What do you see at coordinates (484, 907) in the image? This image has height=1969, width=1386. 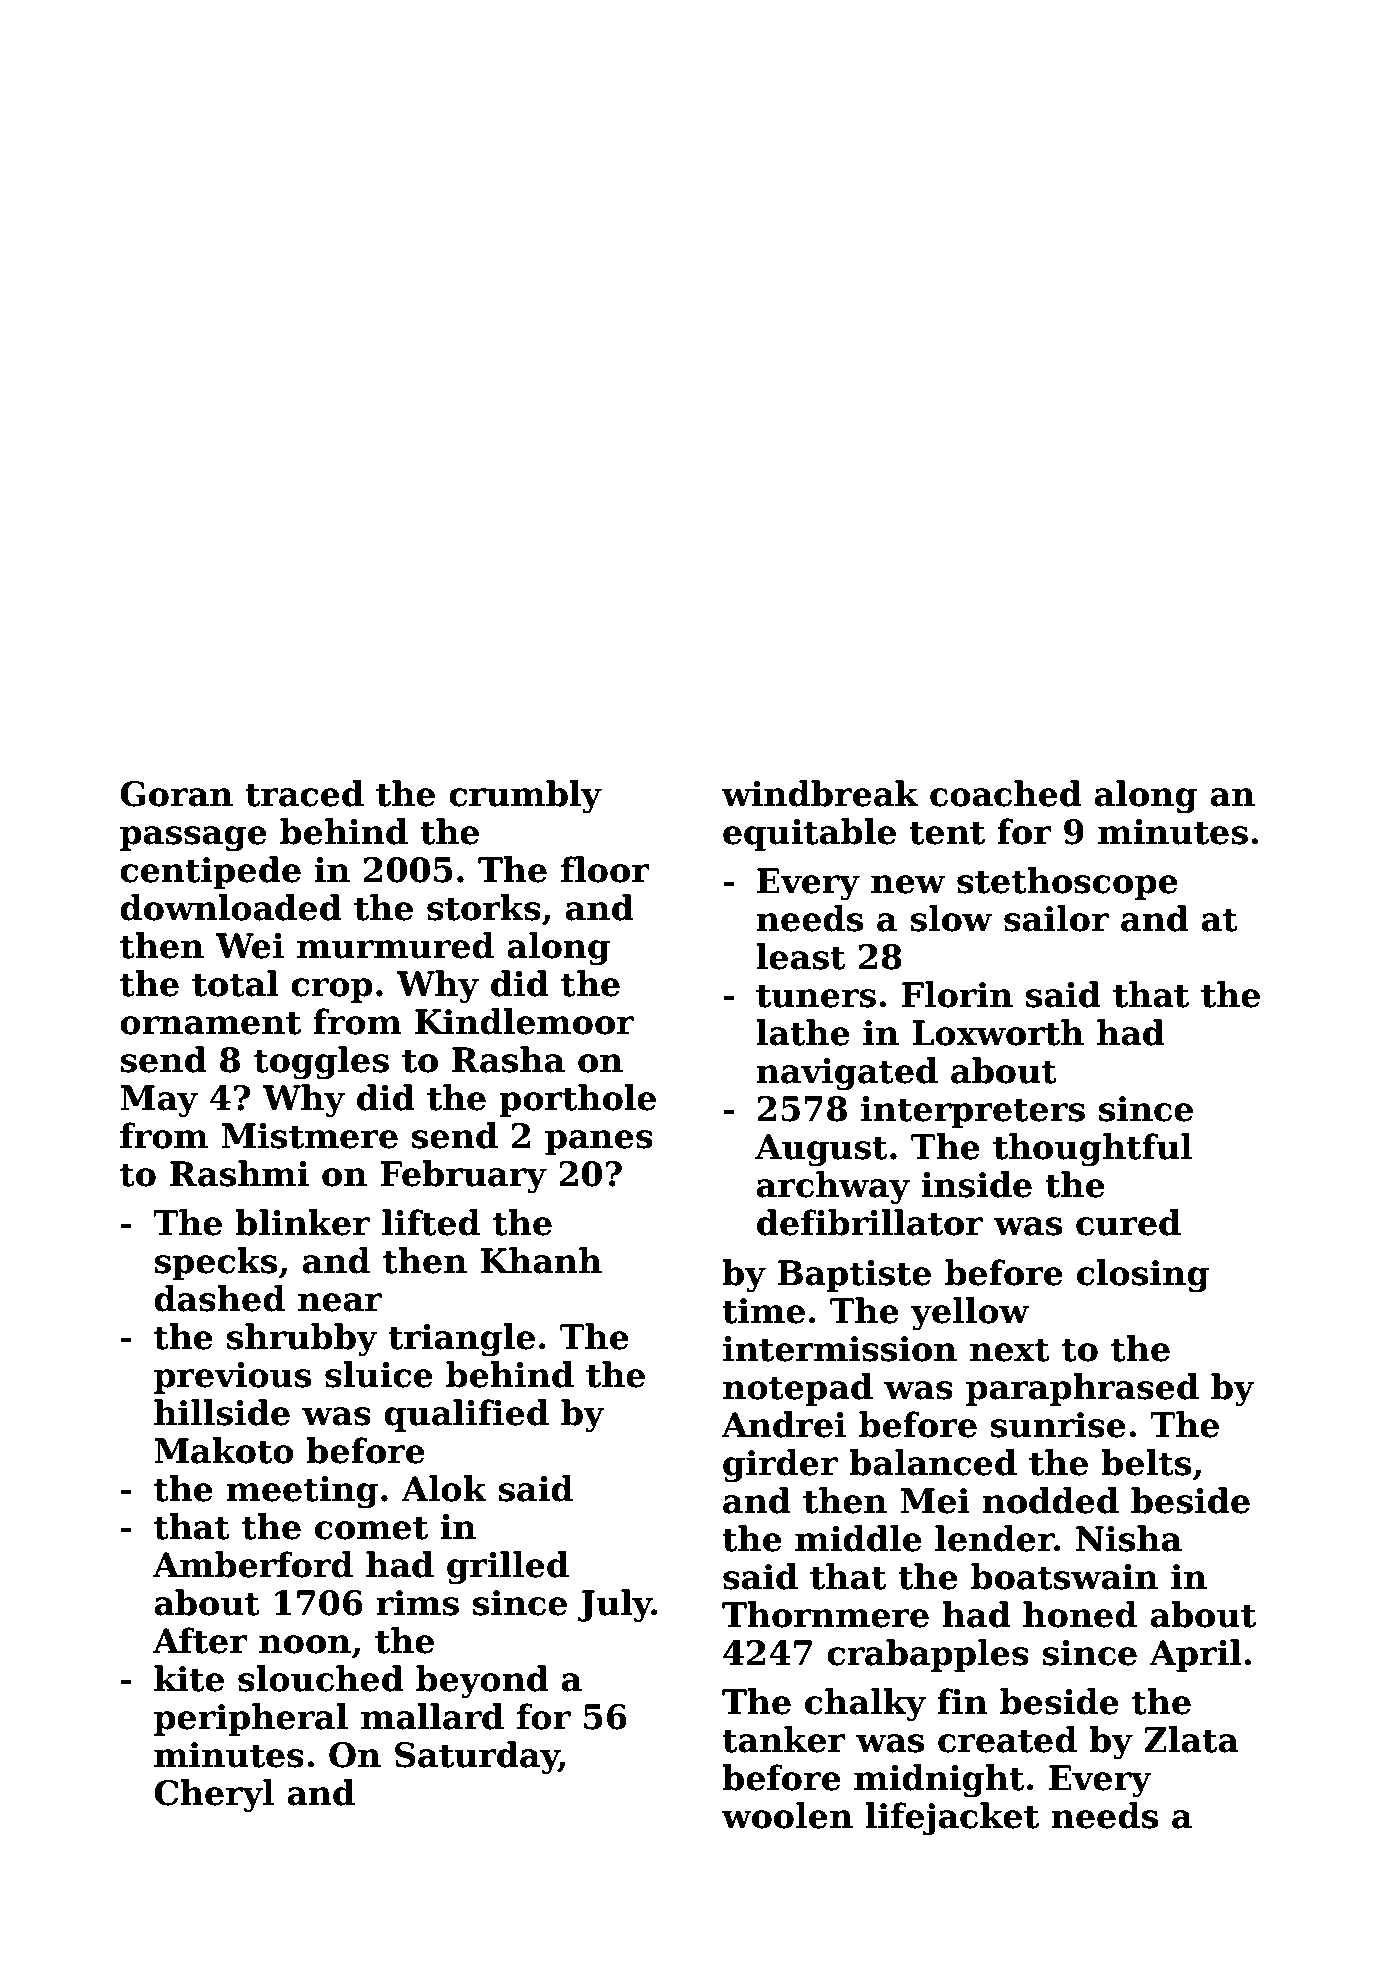 I see `storks` at bounding box center [484, 907].
